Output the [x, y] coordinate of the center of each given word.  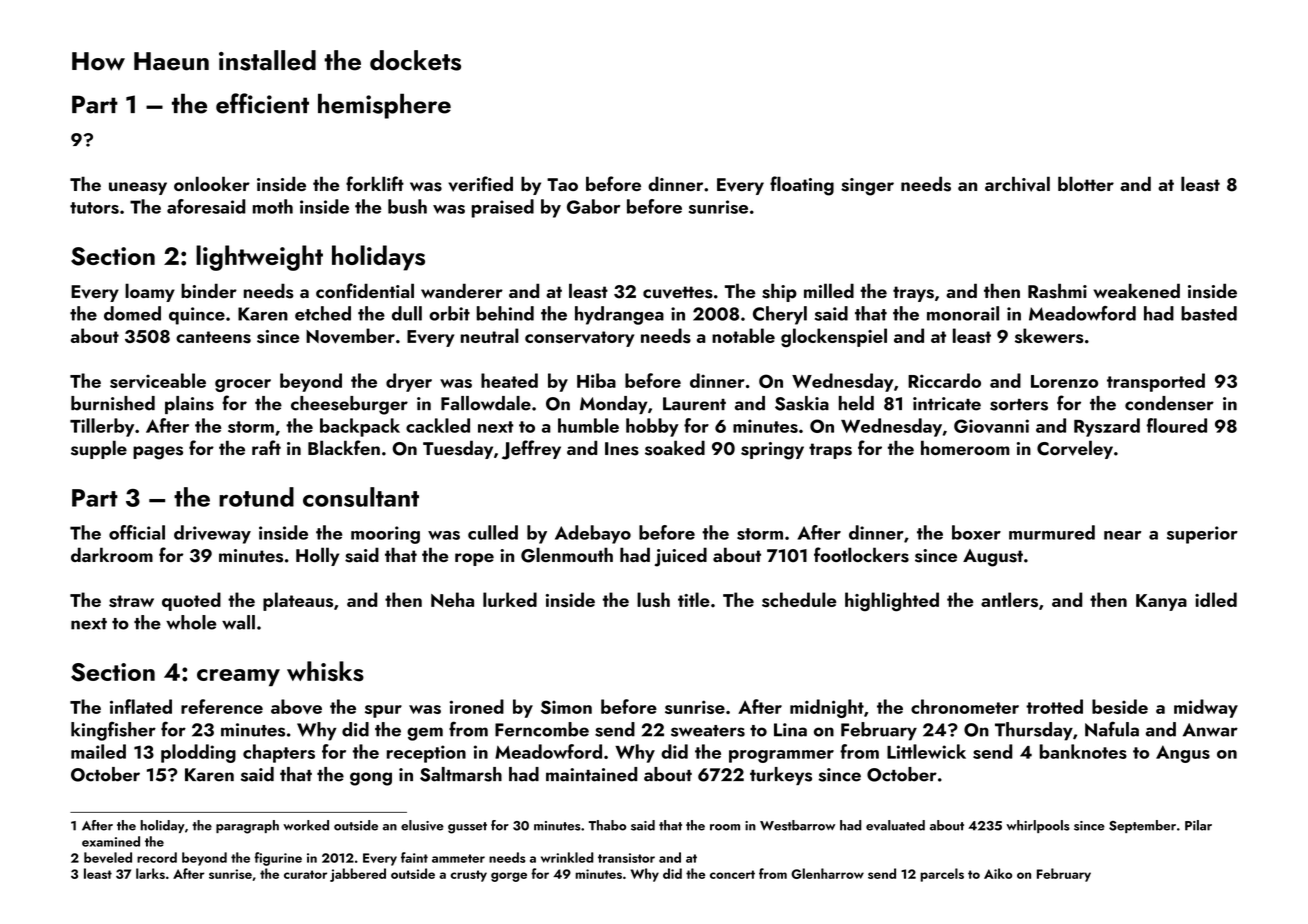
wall [238, 622]
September [1142, 826]
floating [802, 186]
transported [1156, 382]
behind [505, 313]
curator [305, 874]
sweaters [708, 731]
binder [209, 290]
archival [1017, 184]
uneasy [138, 188]
